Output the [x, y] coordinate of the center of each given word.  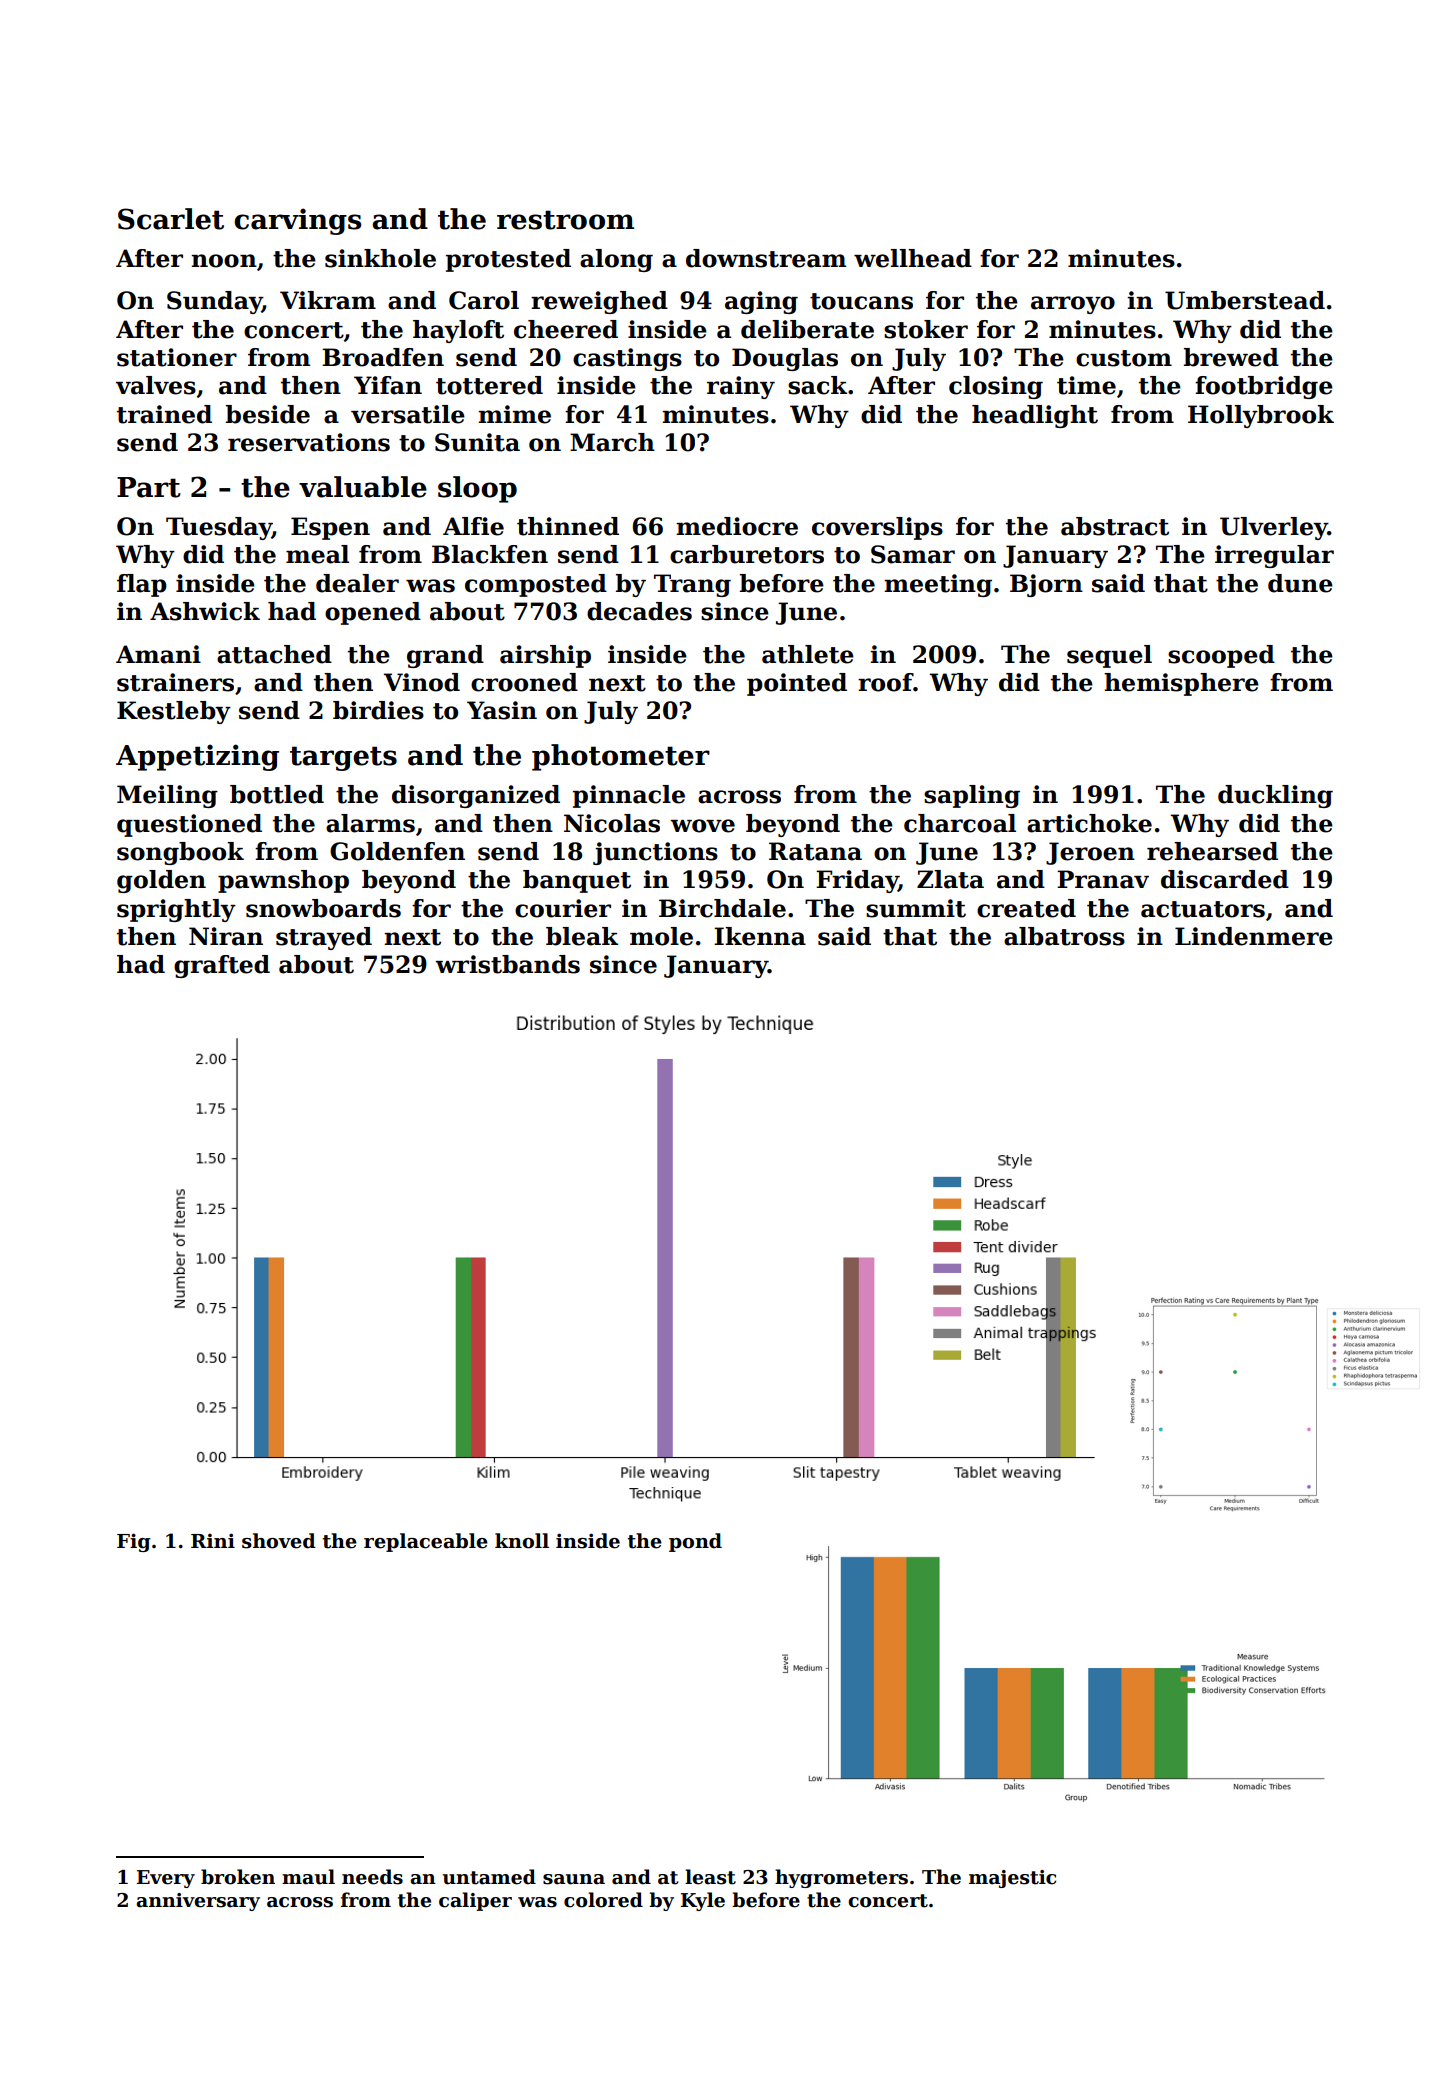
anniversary [198, 1902]
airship [545, 656]
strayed [324, 938]
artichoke [1089, 823]
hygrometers [841, 1878]
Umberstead [1245, 300]
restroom [565, 220]
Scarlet [171, 219]
